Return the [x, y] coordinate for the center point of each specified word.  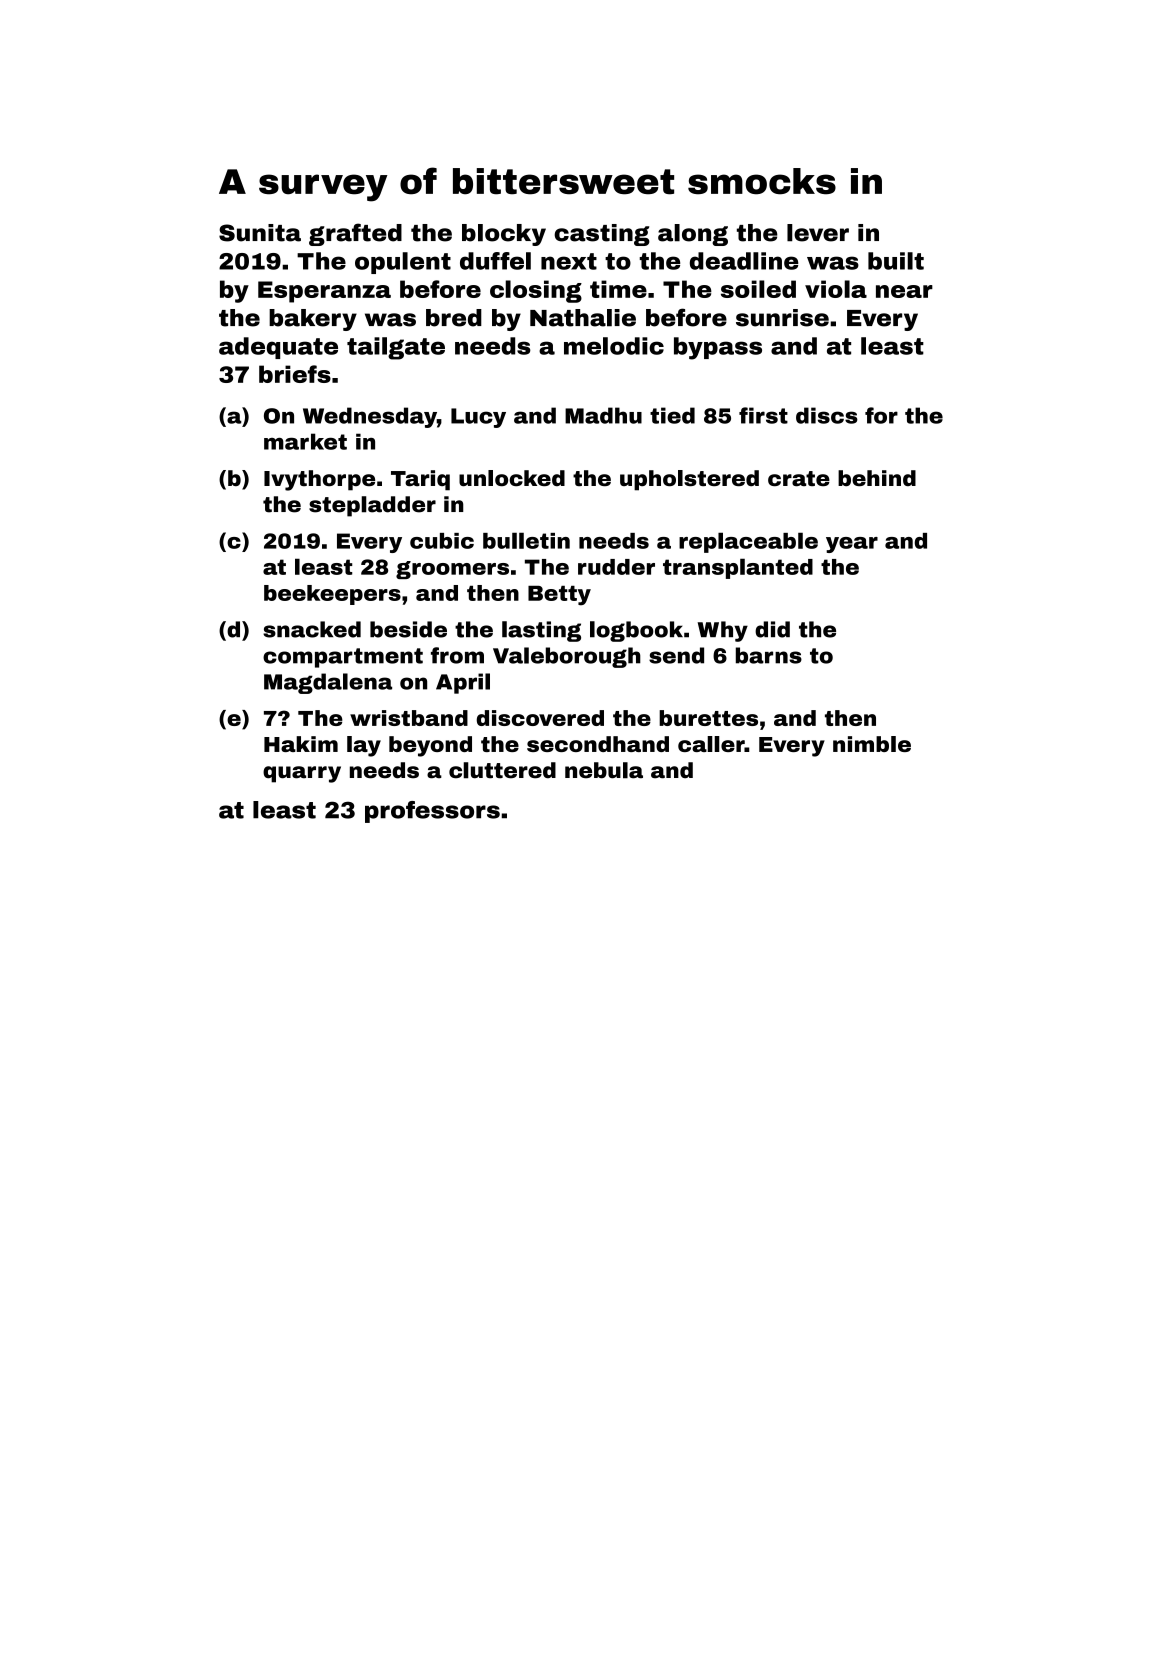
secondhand [598, 744]
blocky [504, 235]
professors [432, 812]
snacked [312, 629]
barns [769, 655]
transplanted [738, 568]
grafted [355, 234]
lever [818, 233]
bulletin [526, 540]
